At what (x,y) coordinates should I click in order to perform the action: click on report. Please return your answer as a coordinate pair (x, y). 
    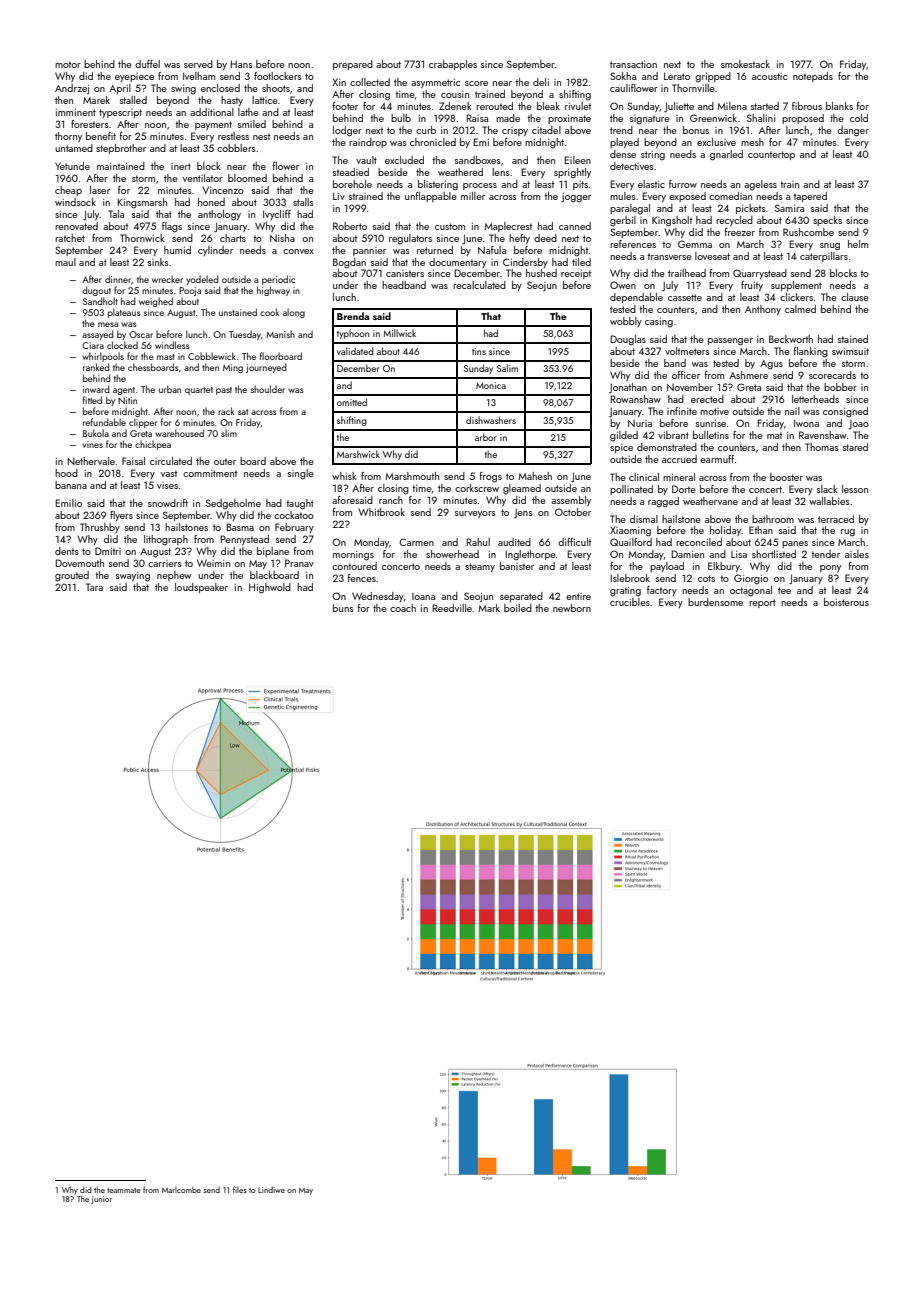
    Looking at the image, I should click on (762, 603).
